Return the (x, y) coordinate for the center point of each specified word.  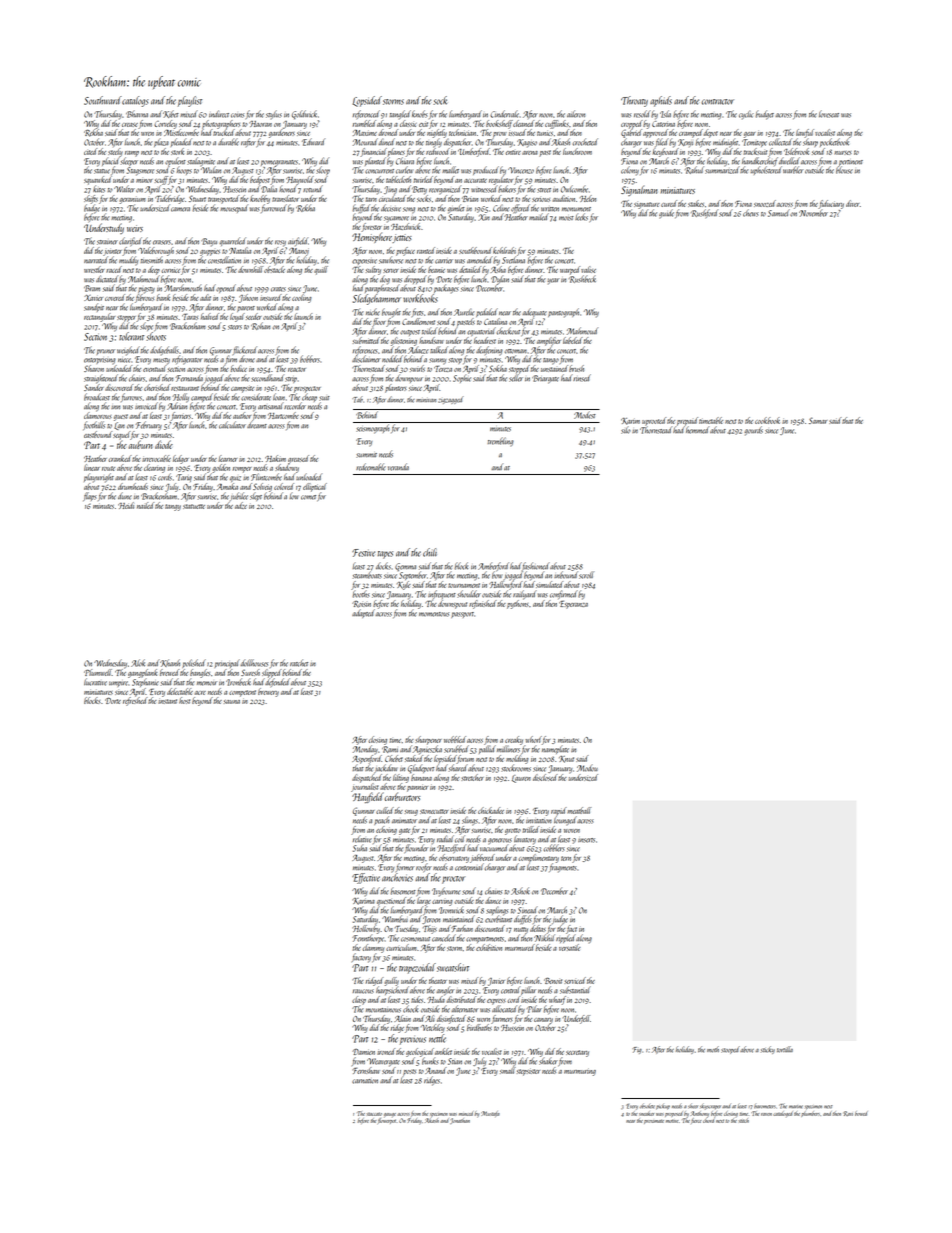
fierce (696, 1121)
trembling (501, 441)
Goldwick (304, 114)
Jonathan (460, 1121)
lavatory (525, 839)
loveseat (829, 114)
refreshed (135, 701)
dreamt (257, 425)
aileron (576, 114)
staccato (374, 1114)
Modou (587, 768)
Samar (818, 420)
